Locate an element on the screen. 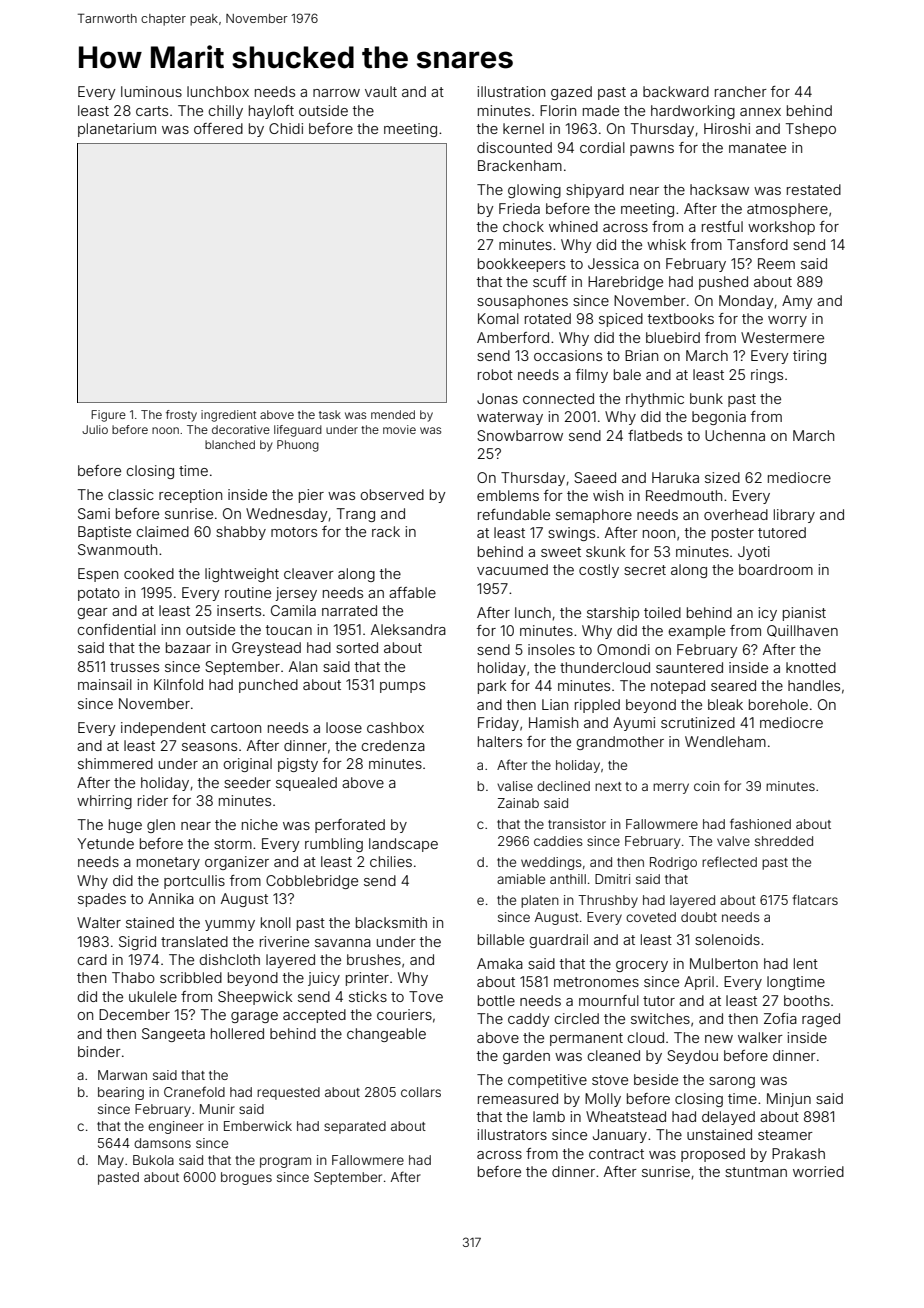 This screenshot has width=924, height=1308. affable is located at coordinates (412, 592).
